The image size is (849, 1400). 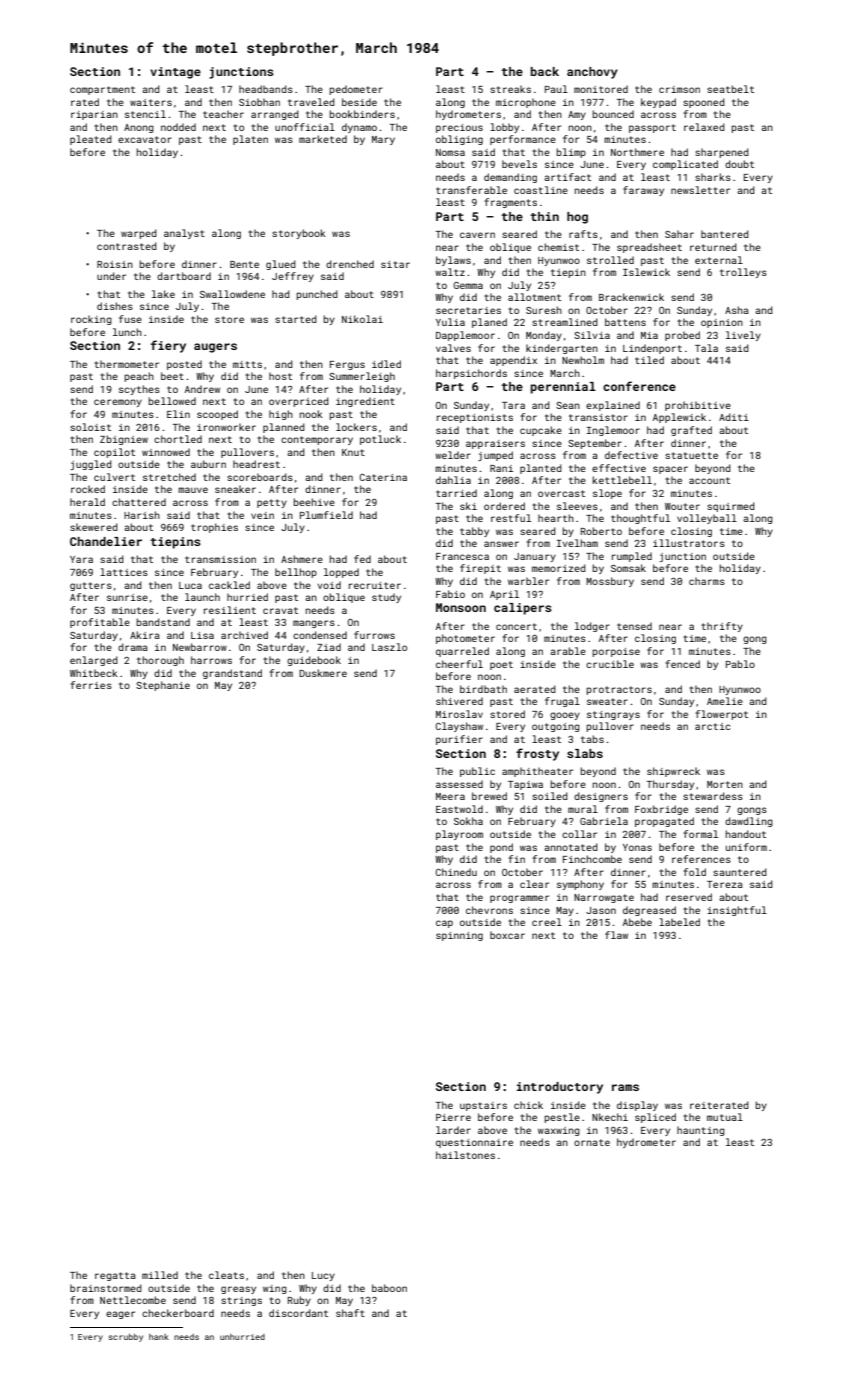 I want to click on Stephanie, so click(x=163, y=686).
